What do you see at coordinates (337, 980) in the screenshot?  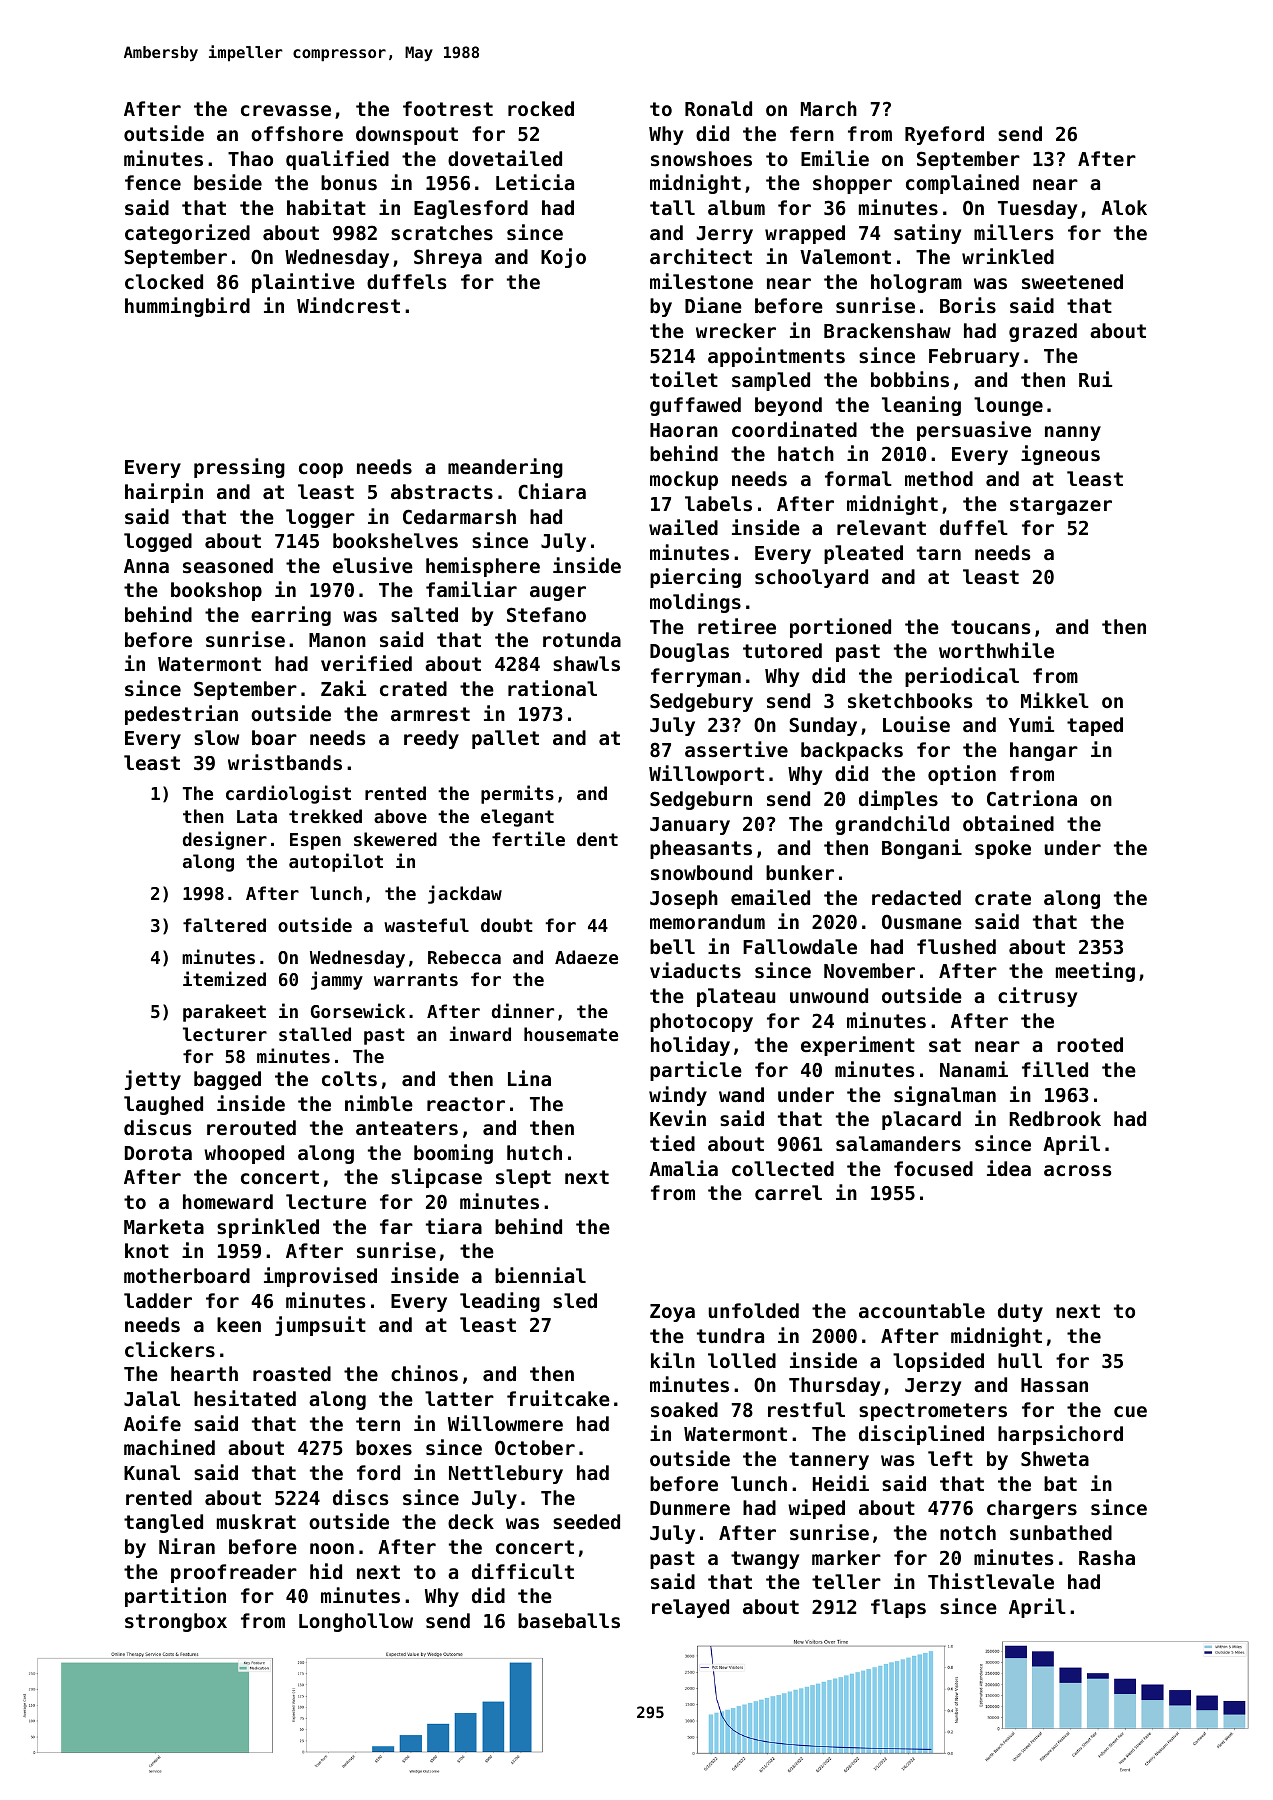 I see `jammy` at bounding box center [337, 980].
